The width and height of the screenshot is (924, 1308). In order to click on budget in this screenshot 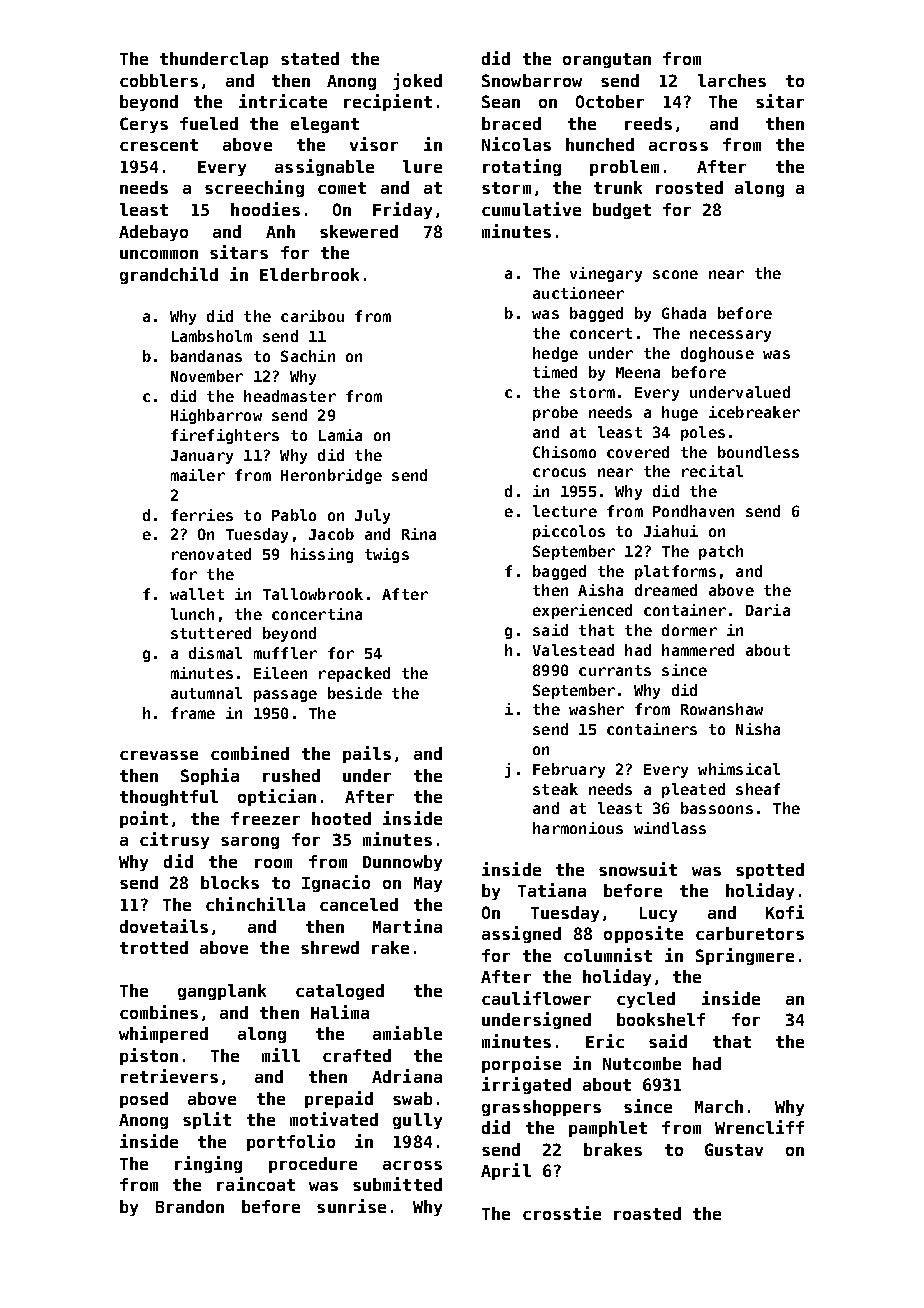, I will do `click(622, 211)`.
